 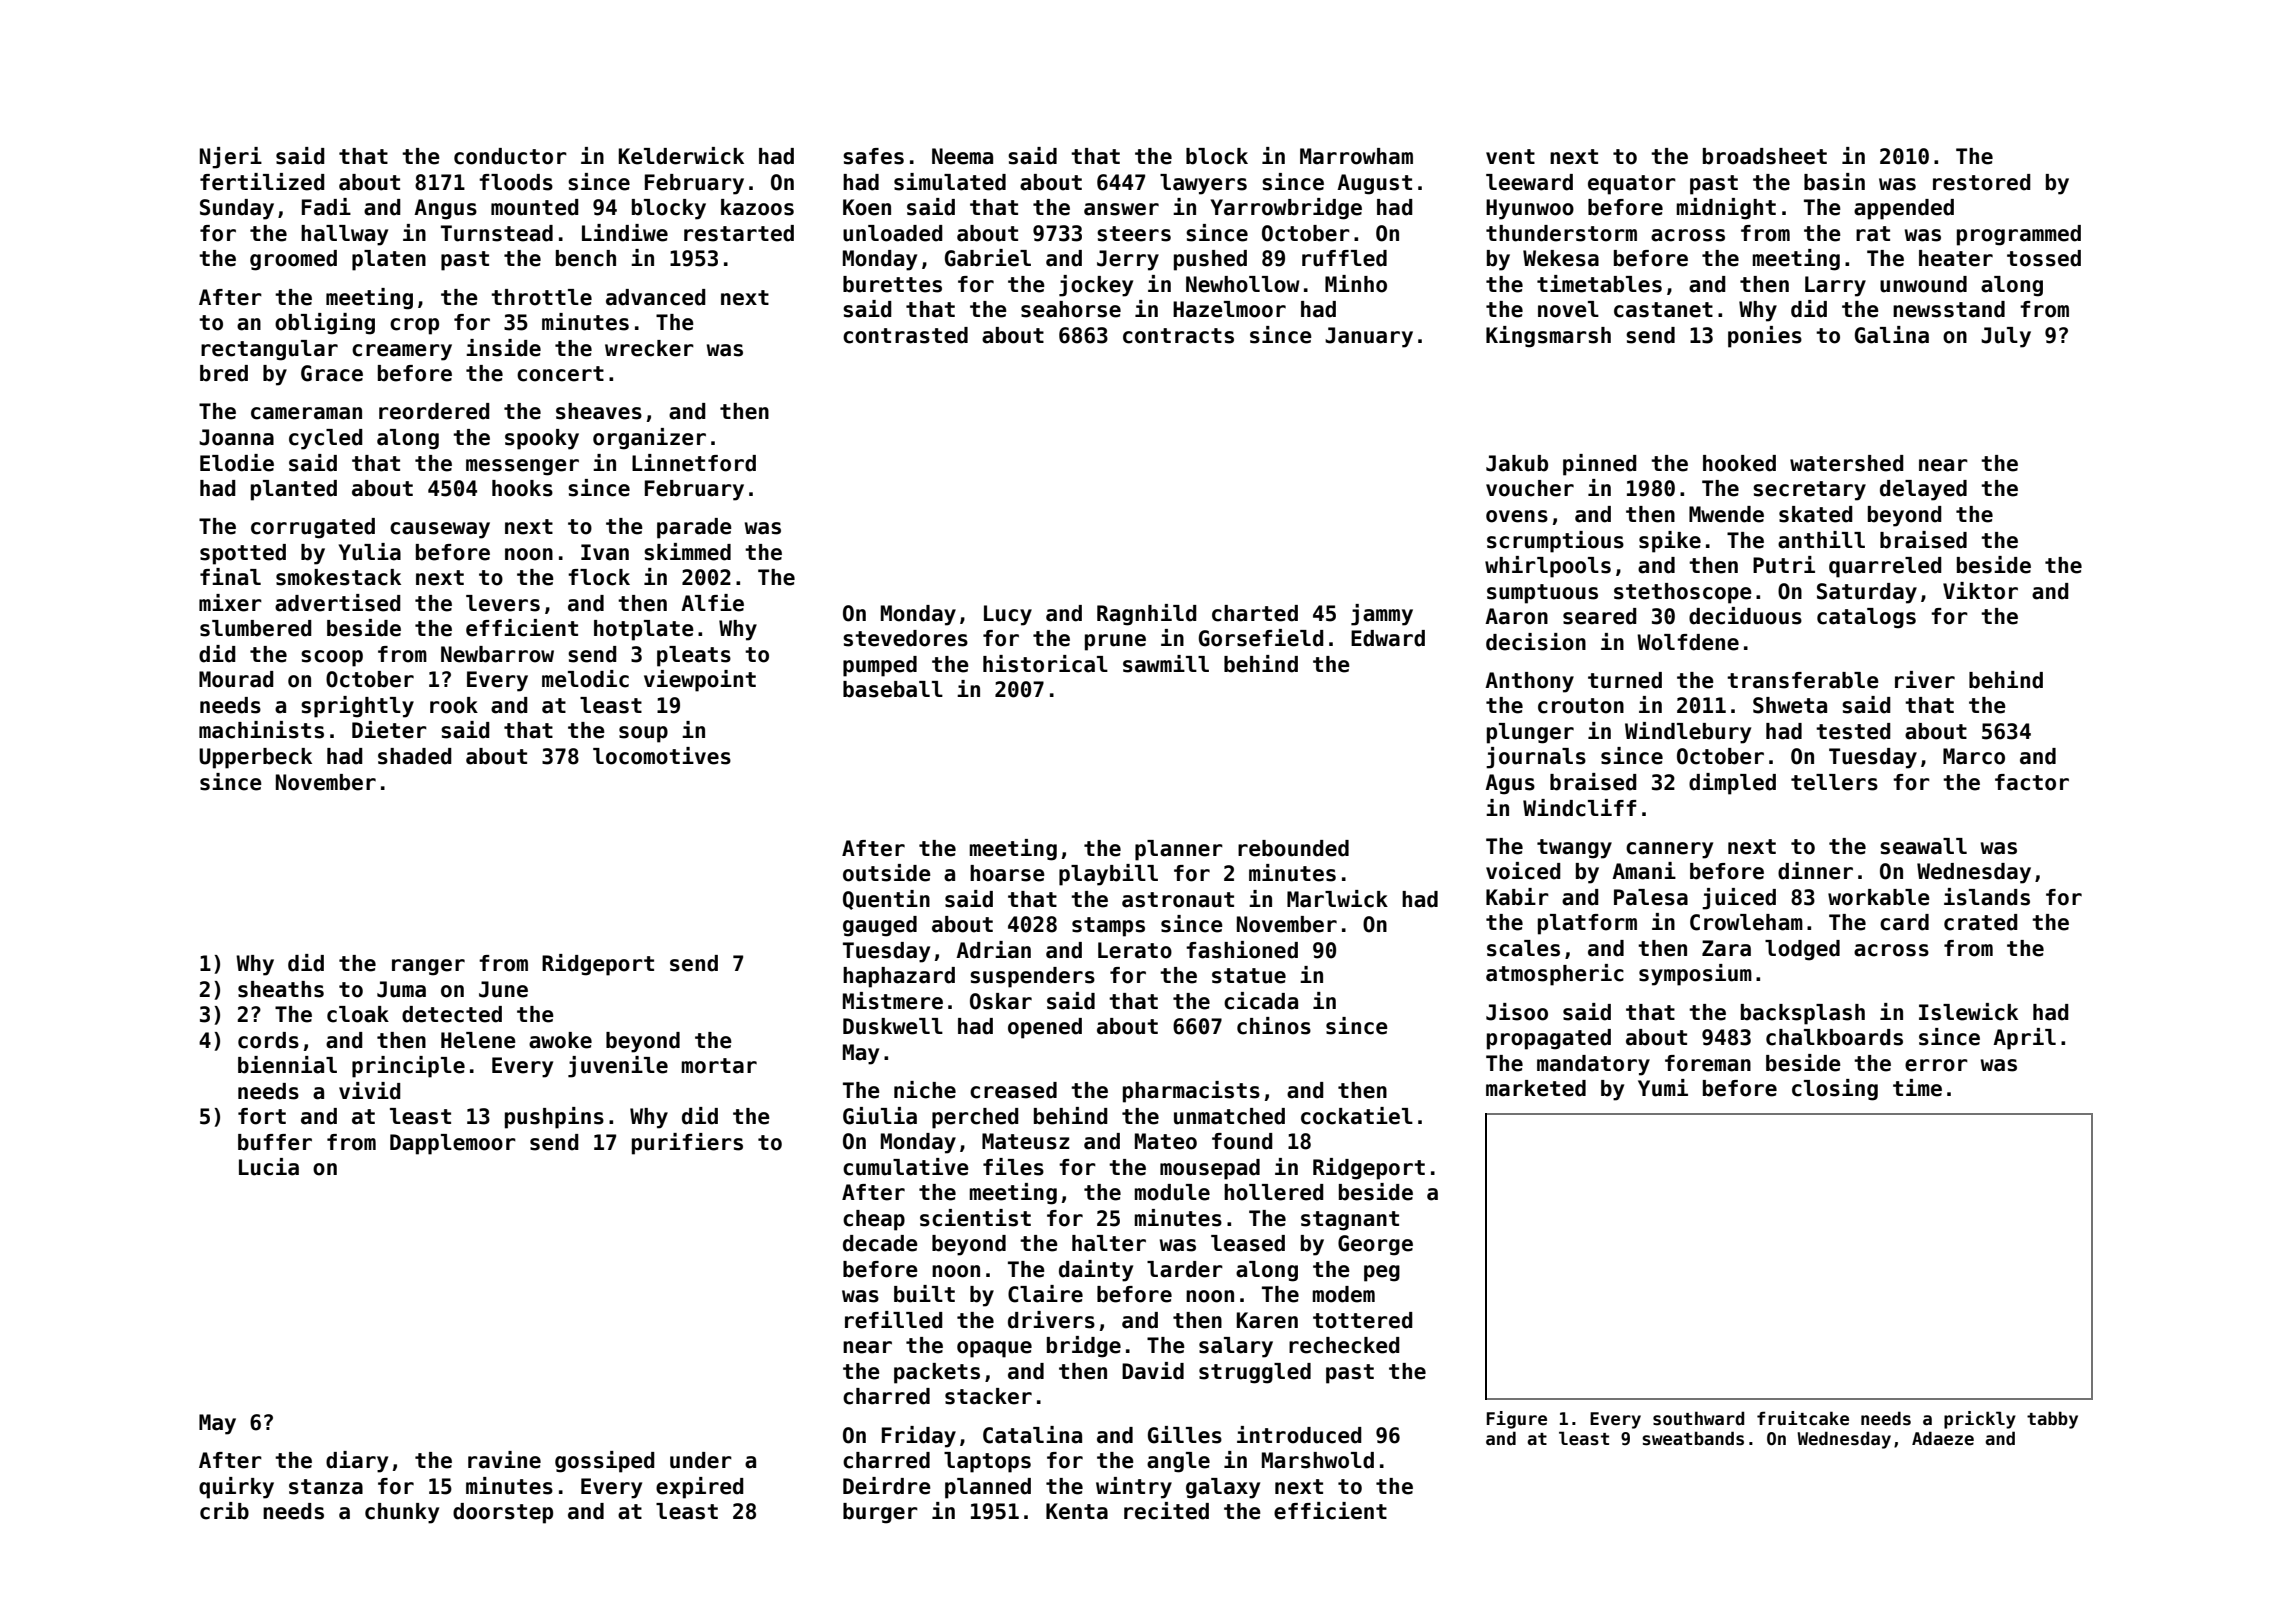 I want to click on factor, so click(x=2032, y=782).
